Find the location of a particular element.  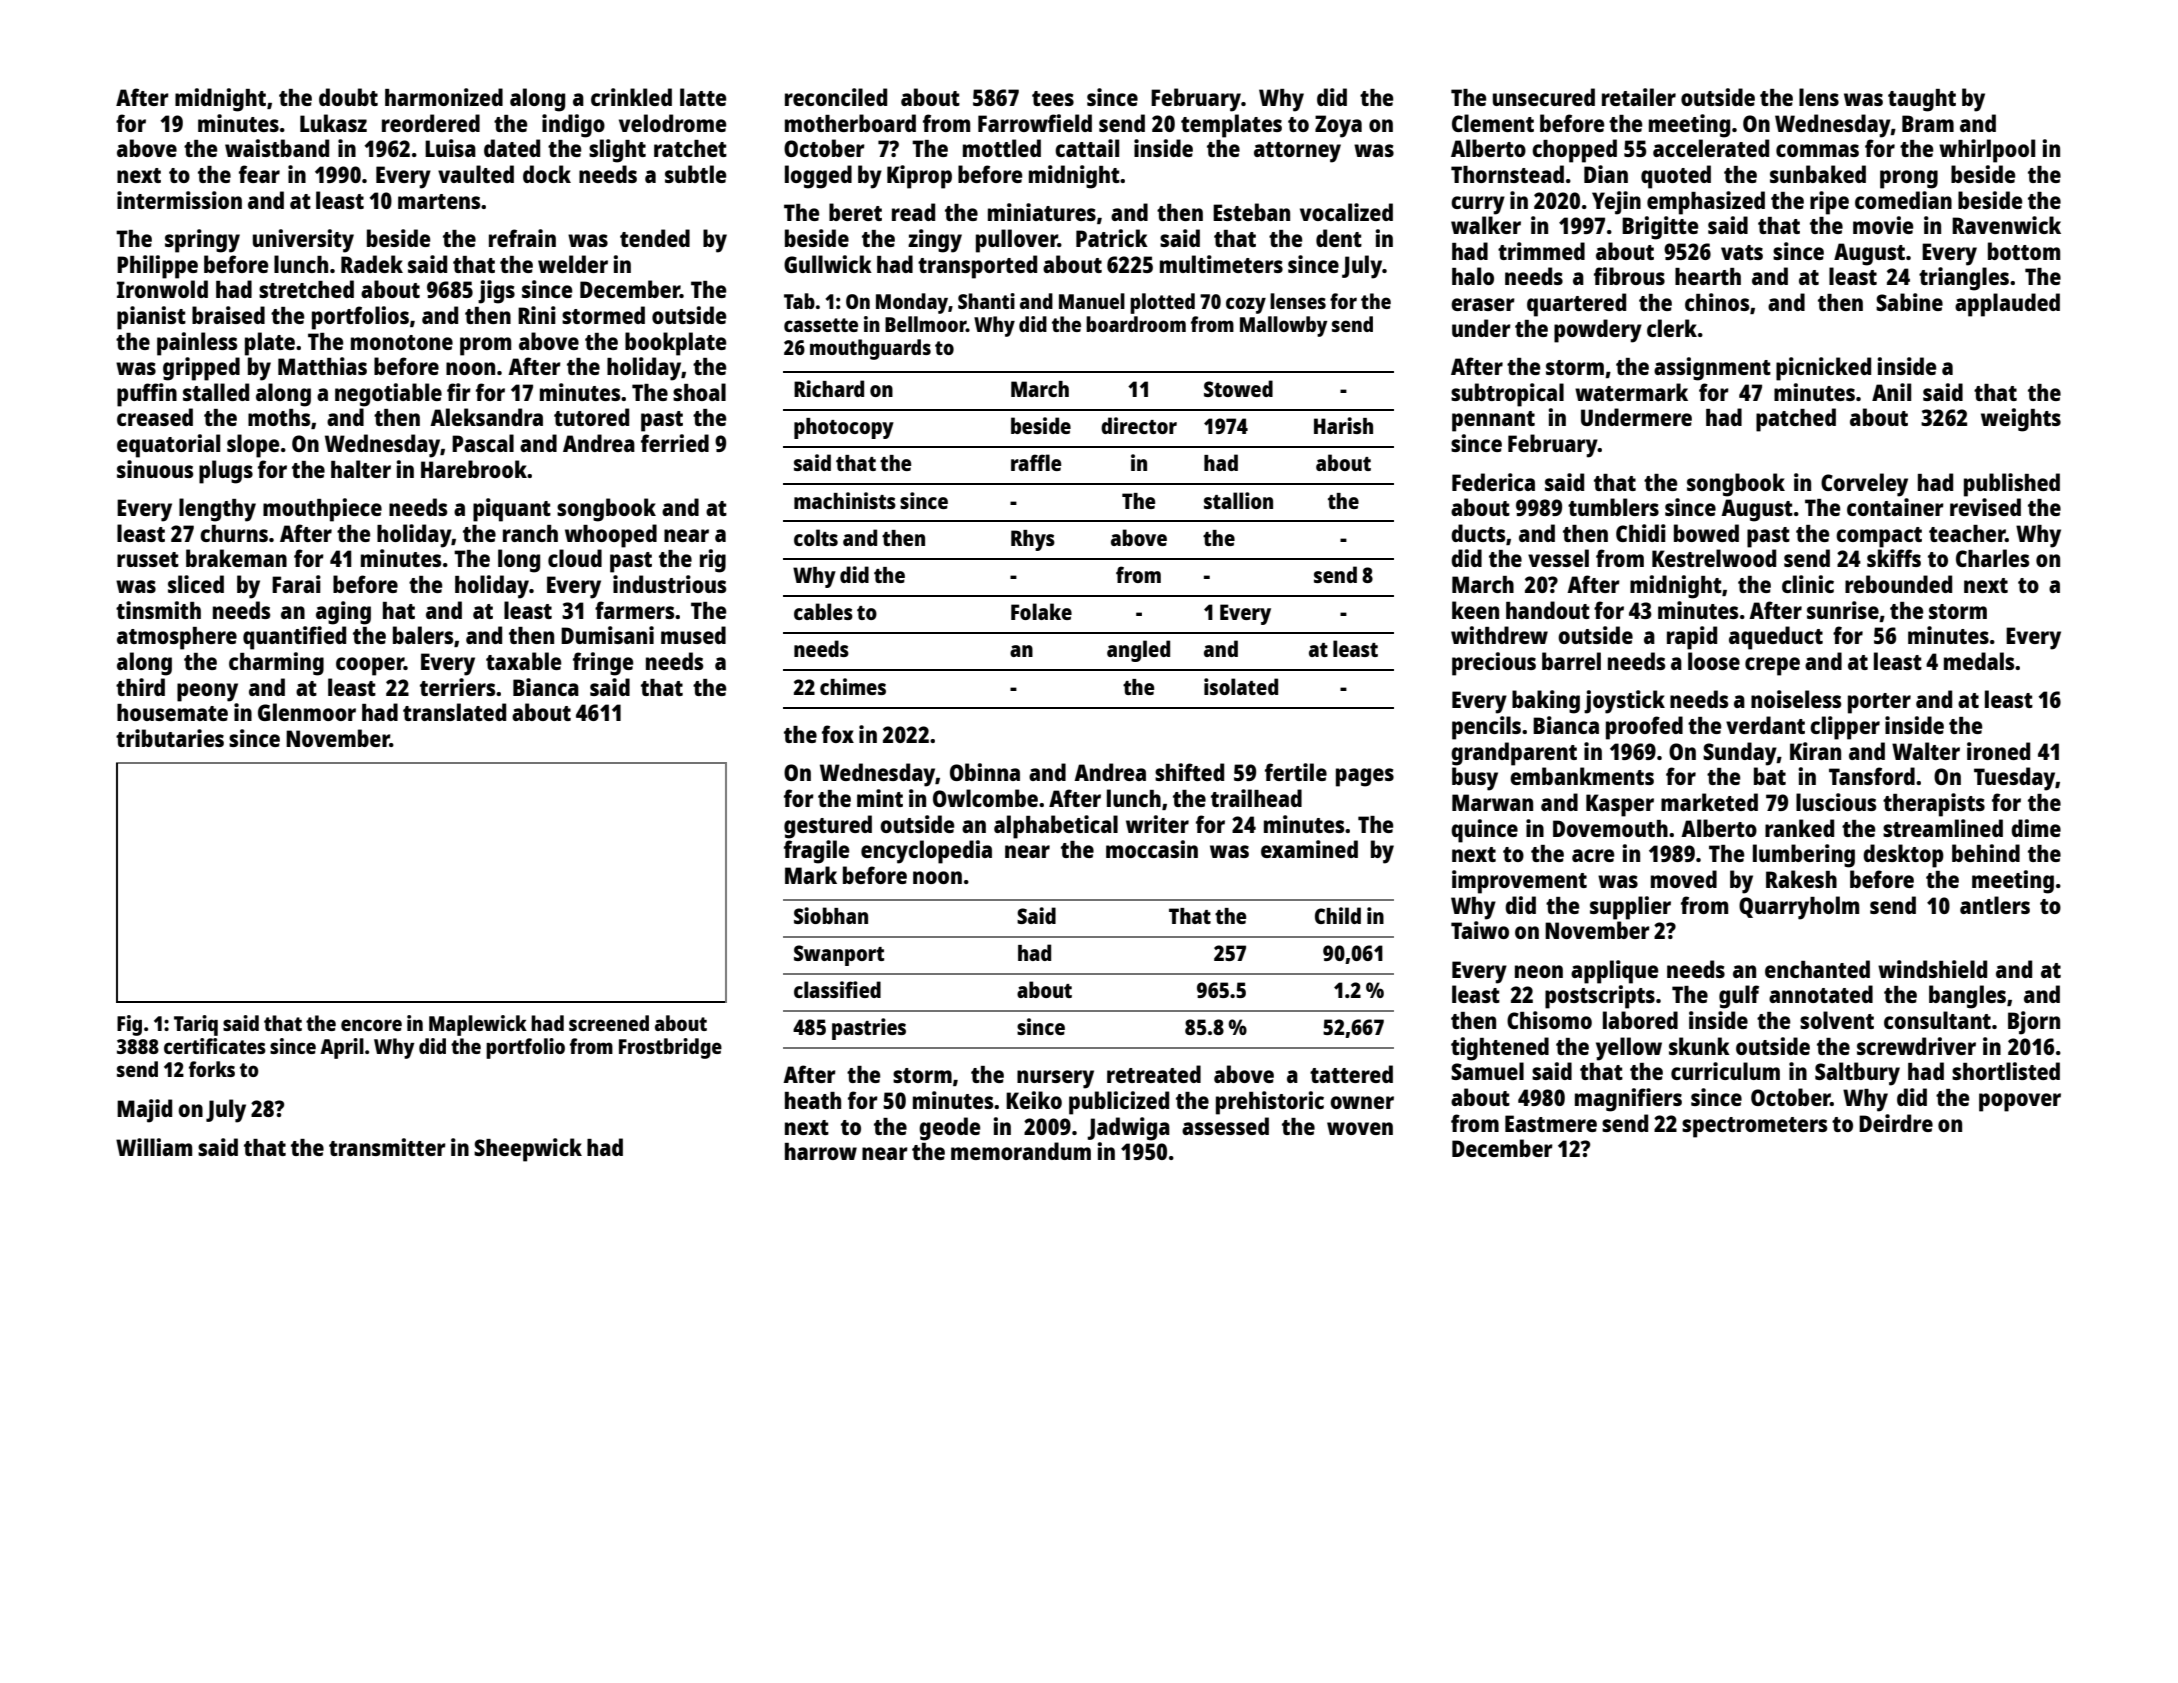

Federica is located at coordinates (1493, 482).
